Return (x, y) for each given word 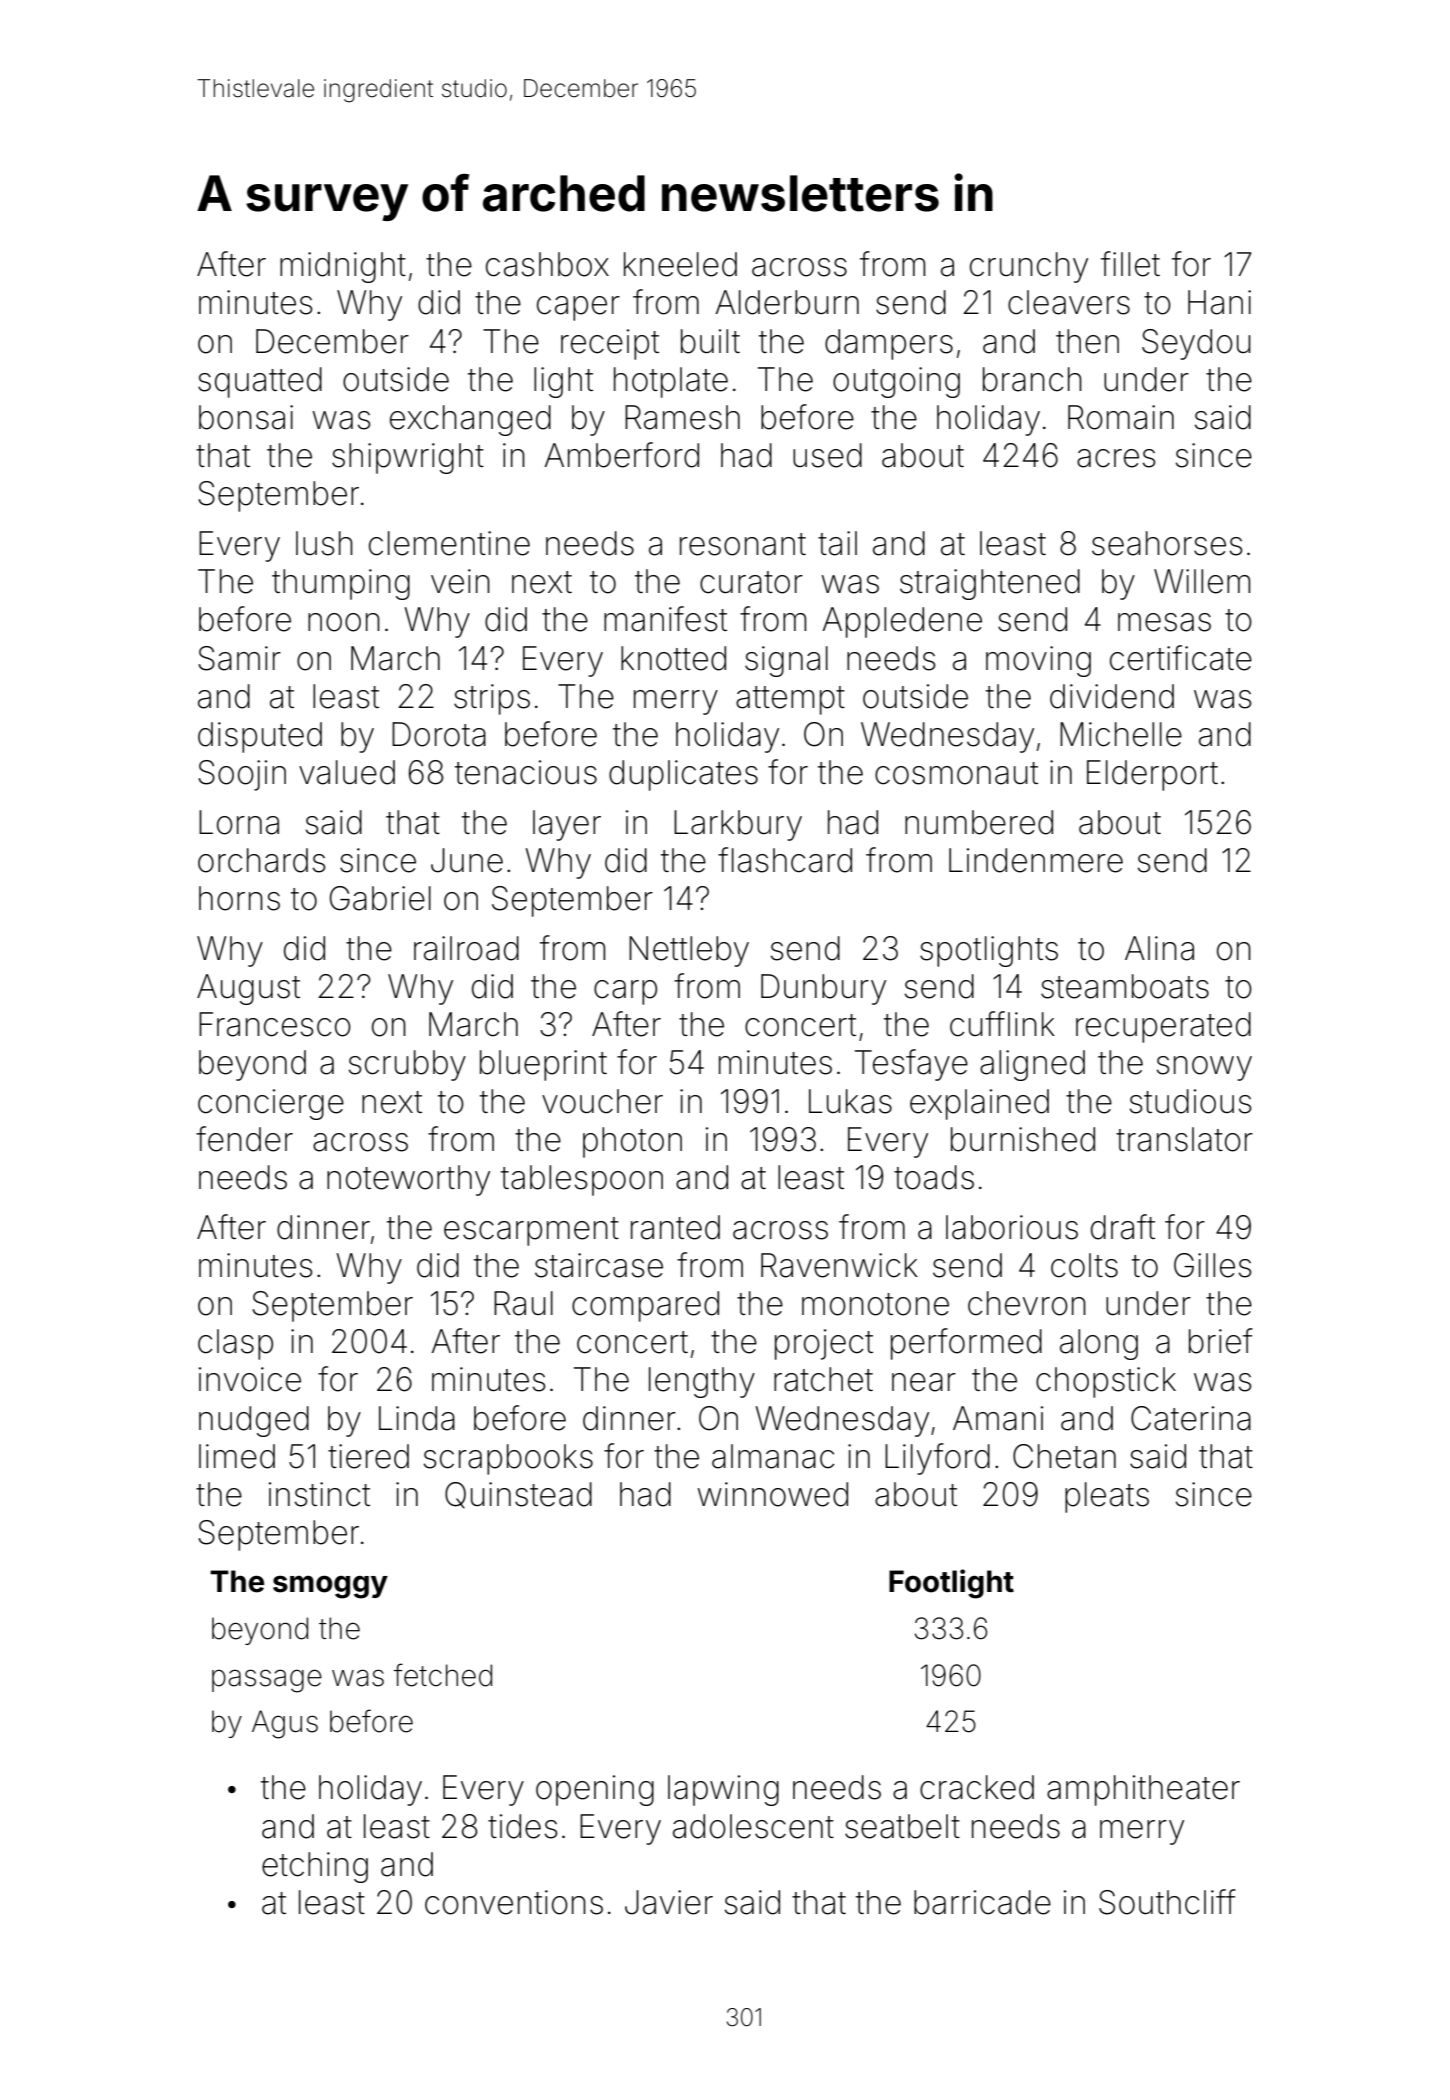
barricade (982, 1902)
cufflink (1002, 1024)
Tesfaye (911, 1065)
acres (1116, 458)
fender (244, 1139)
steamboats (1125, 986)
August (248, 989)
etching (315, 1867)
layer (567, 825)
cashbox (547, 264)
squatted (260, 382)
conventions (514, 1902)
